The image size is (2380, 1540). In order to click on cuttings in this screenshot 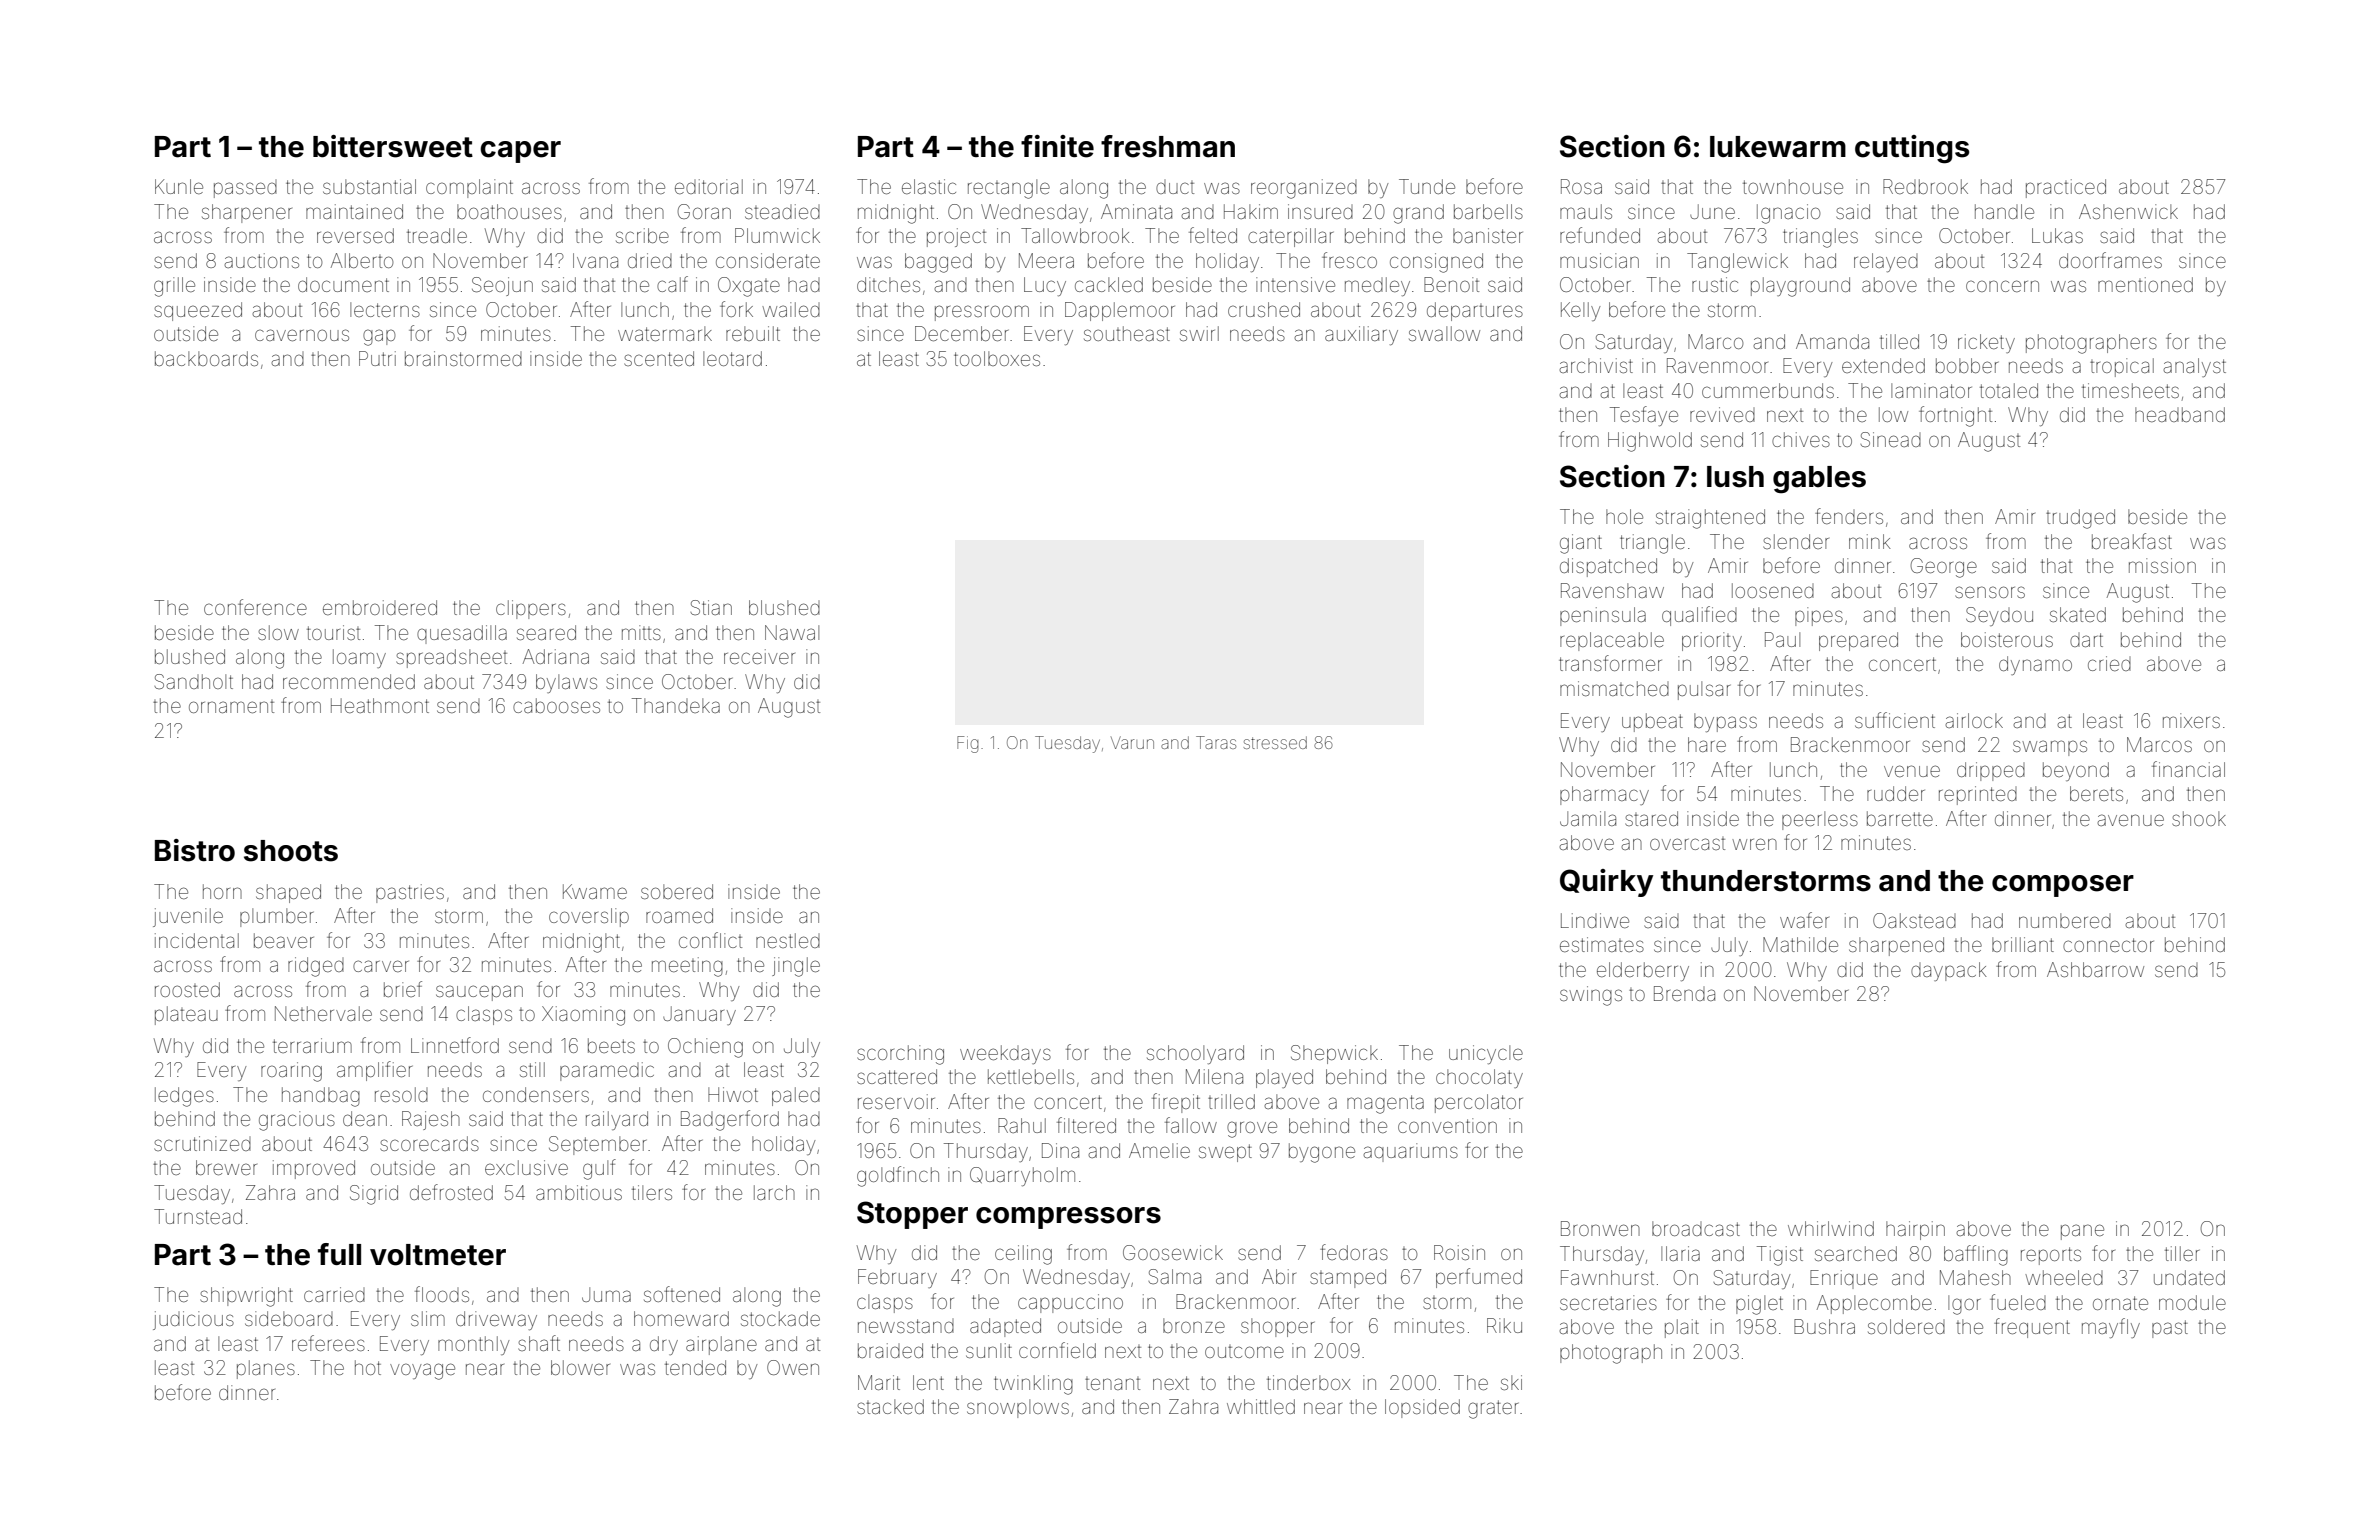, I will do `click(1912, 149)`.
